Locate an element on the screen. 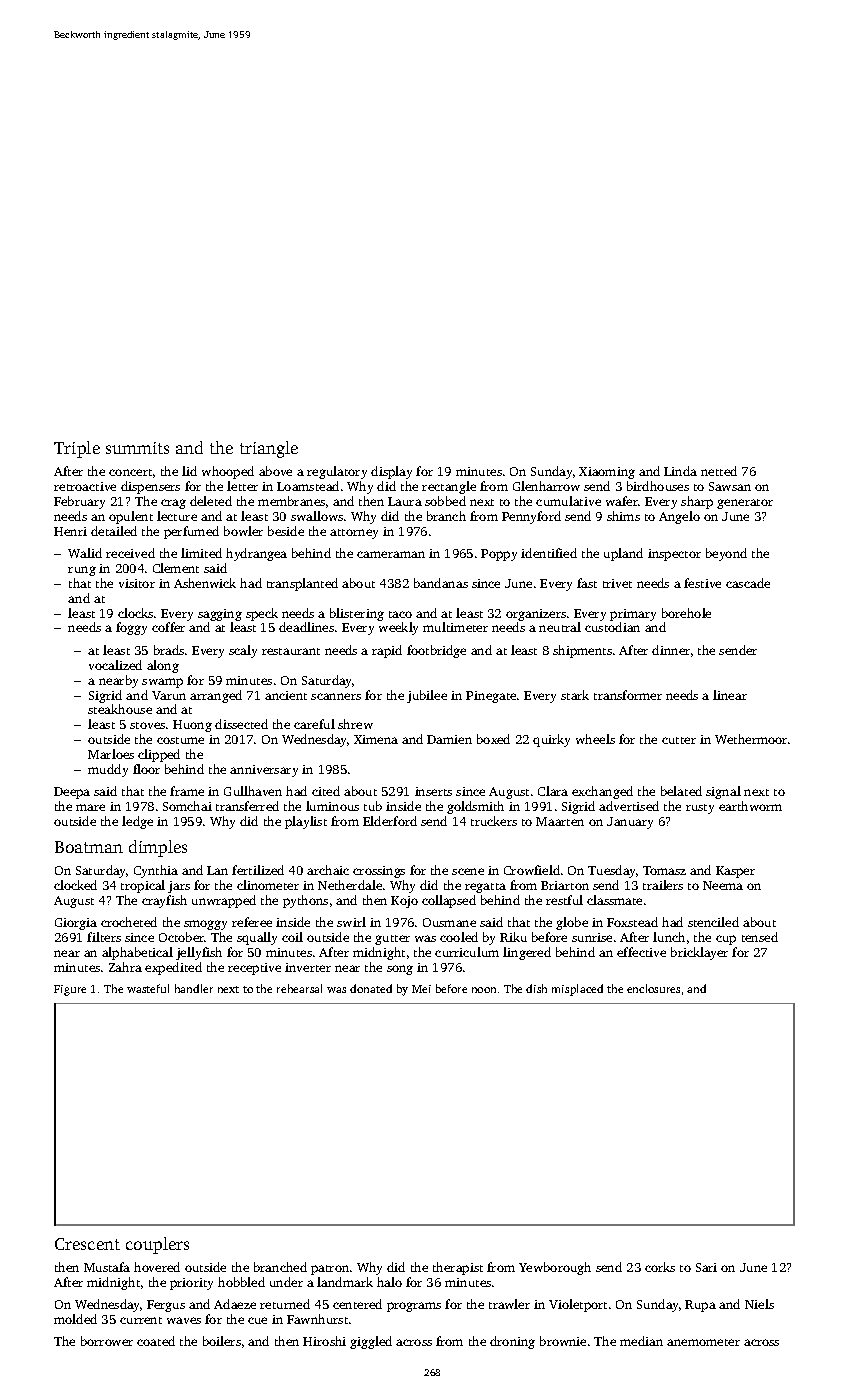 Image resolution: width=849 pixels, height=1400 pixels. Fawnhurst is located at coordinates (317, 1319).
